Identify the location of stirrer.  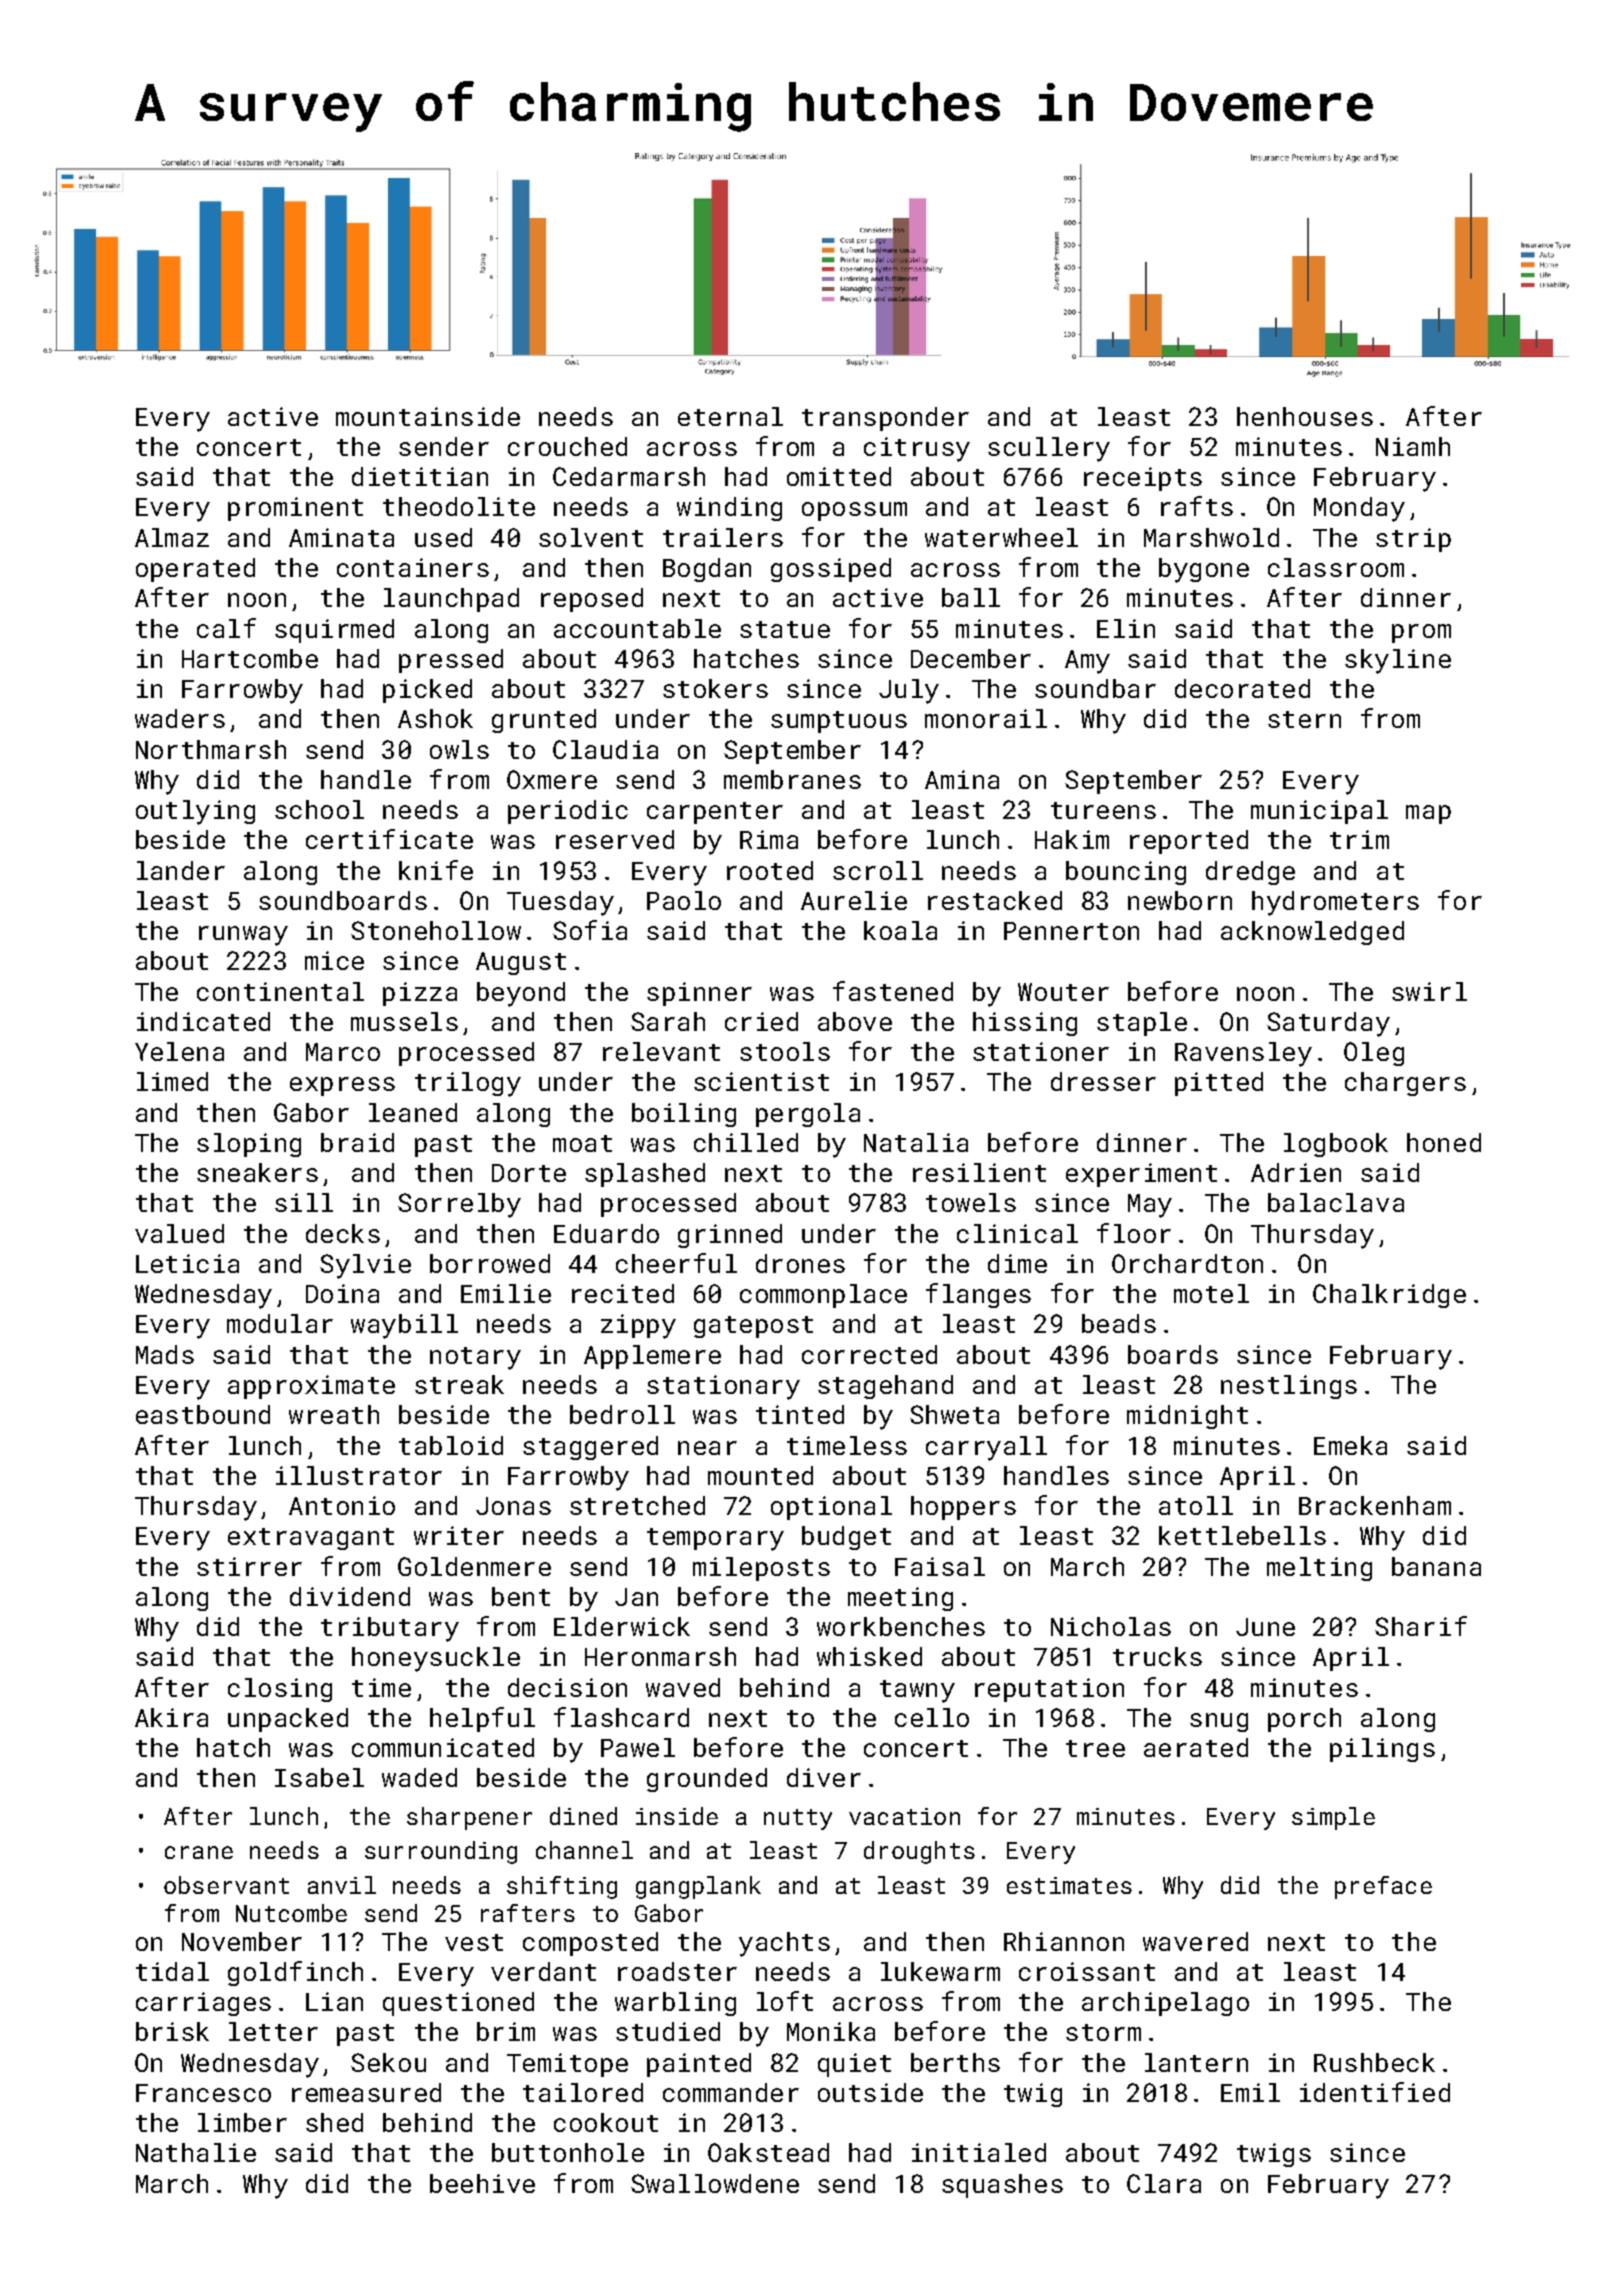
(249, 1566).
